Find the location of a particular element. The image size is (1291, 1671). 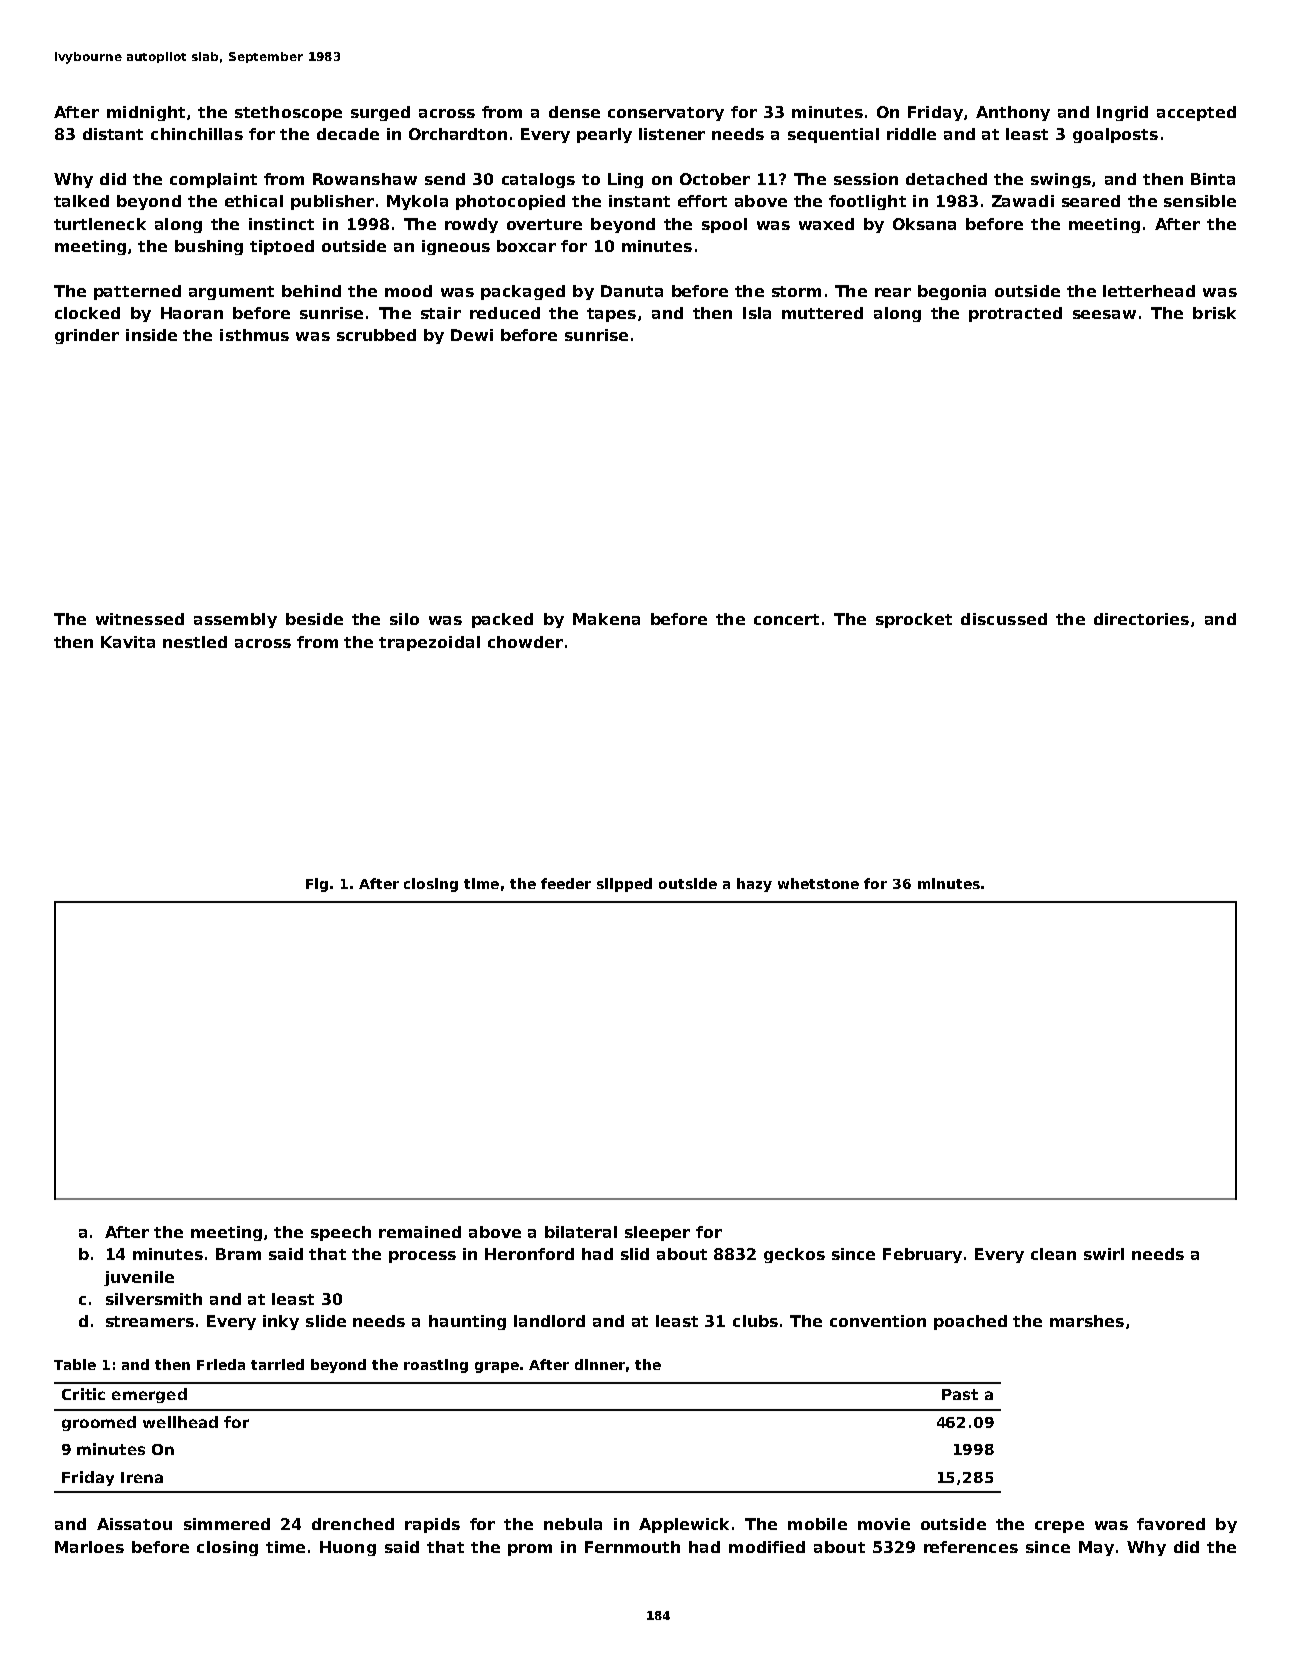

Makena is located at coordinates (606, 619).
